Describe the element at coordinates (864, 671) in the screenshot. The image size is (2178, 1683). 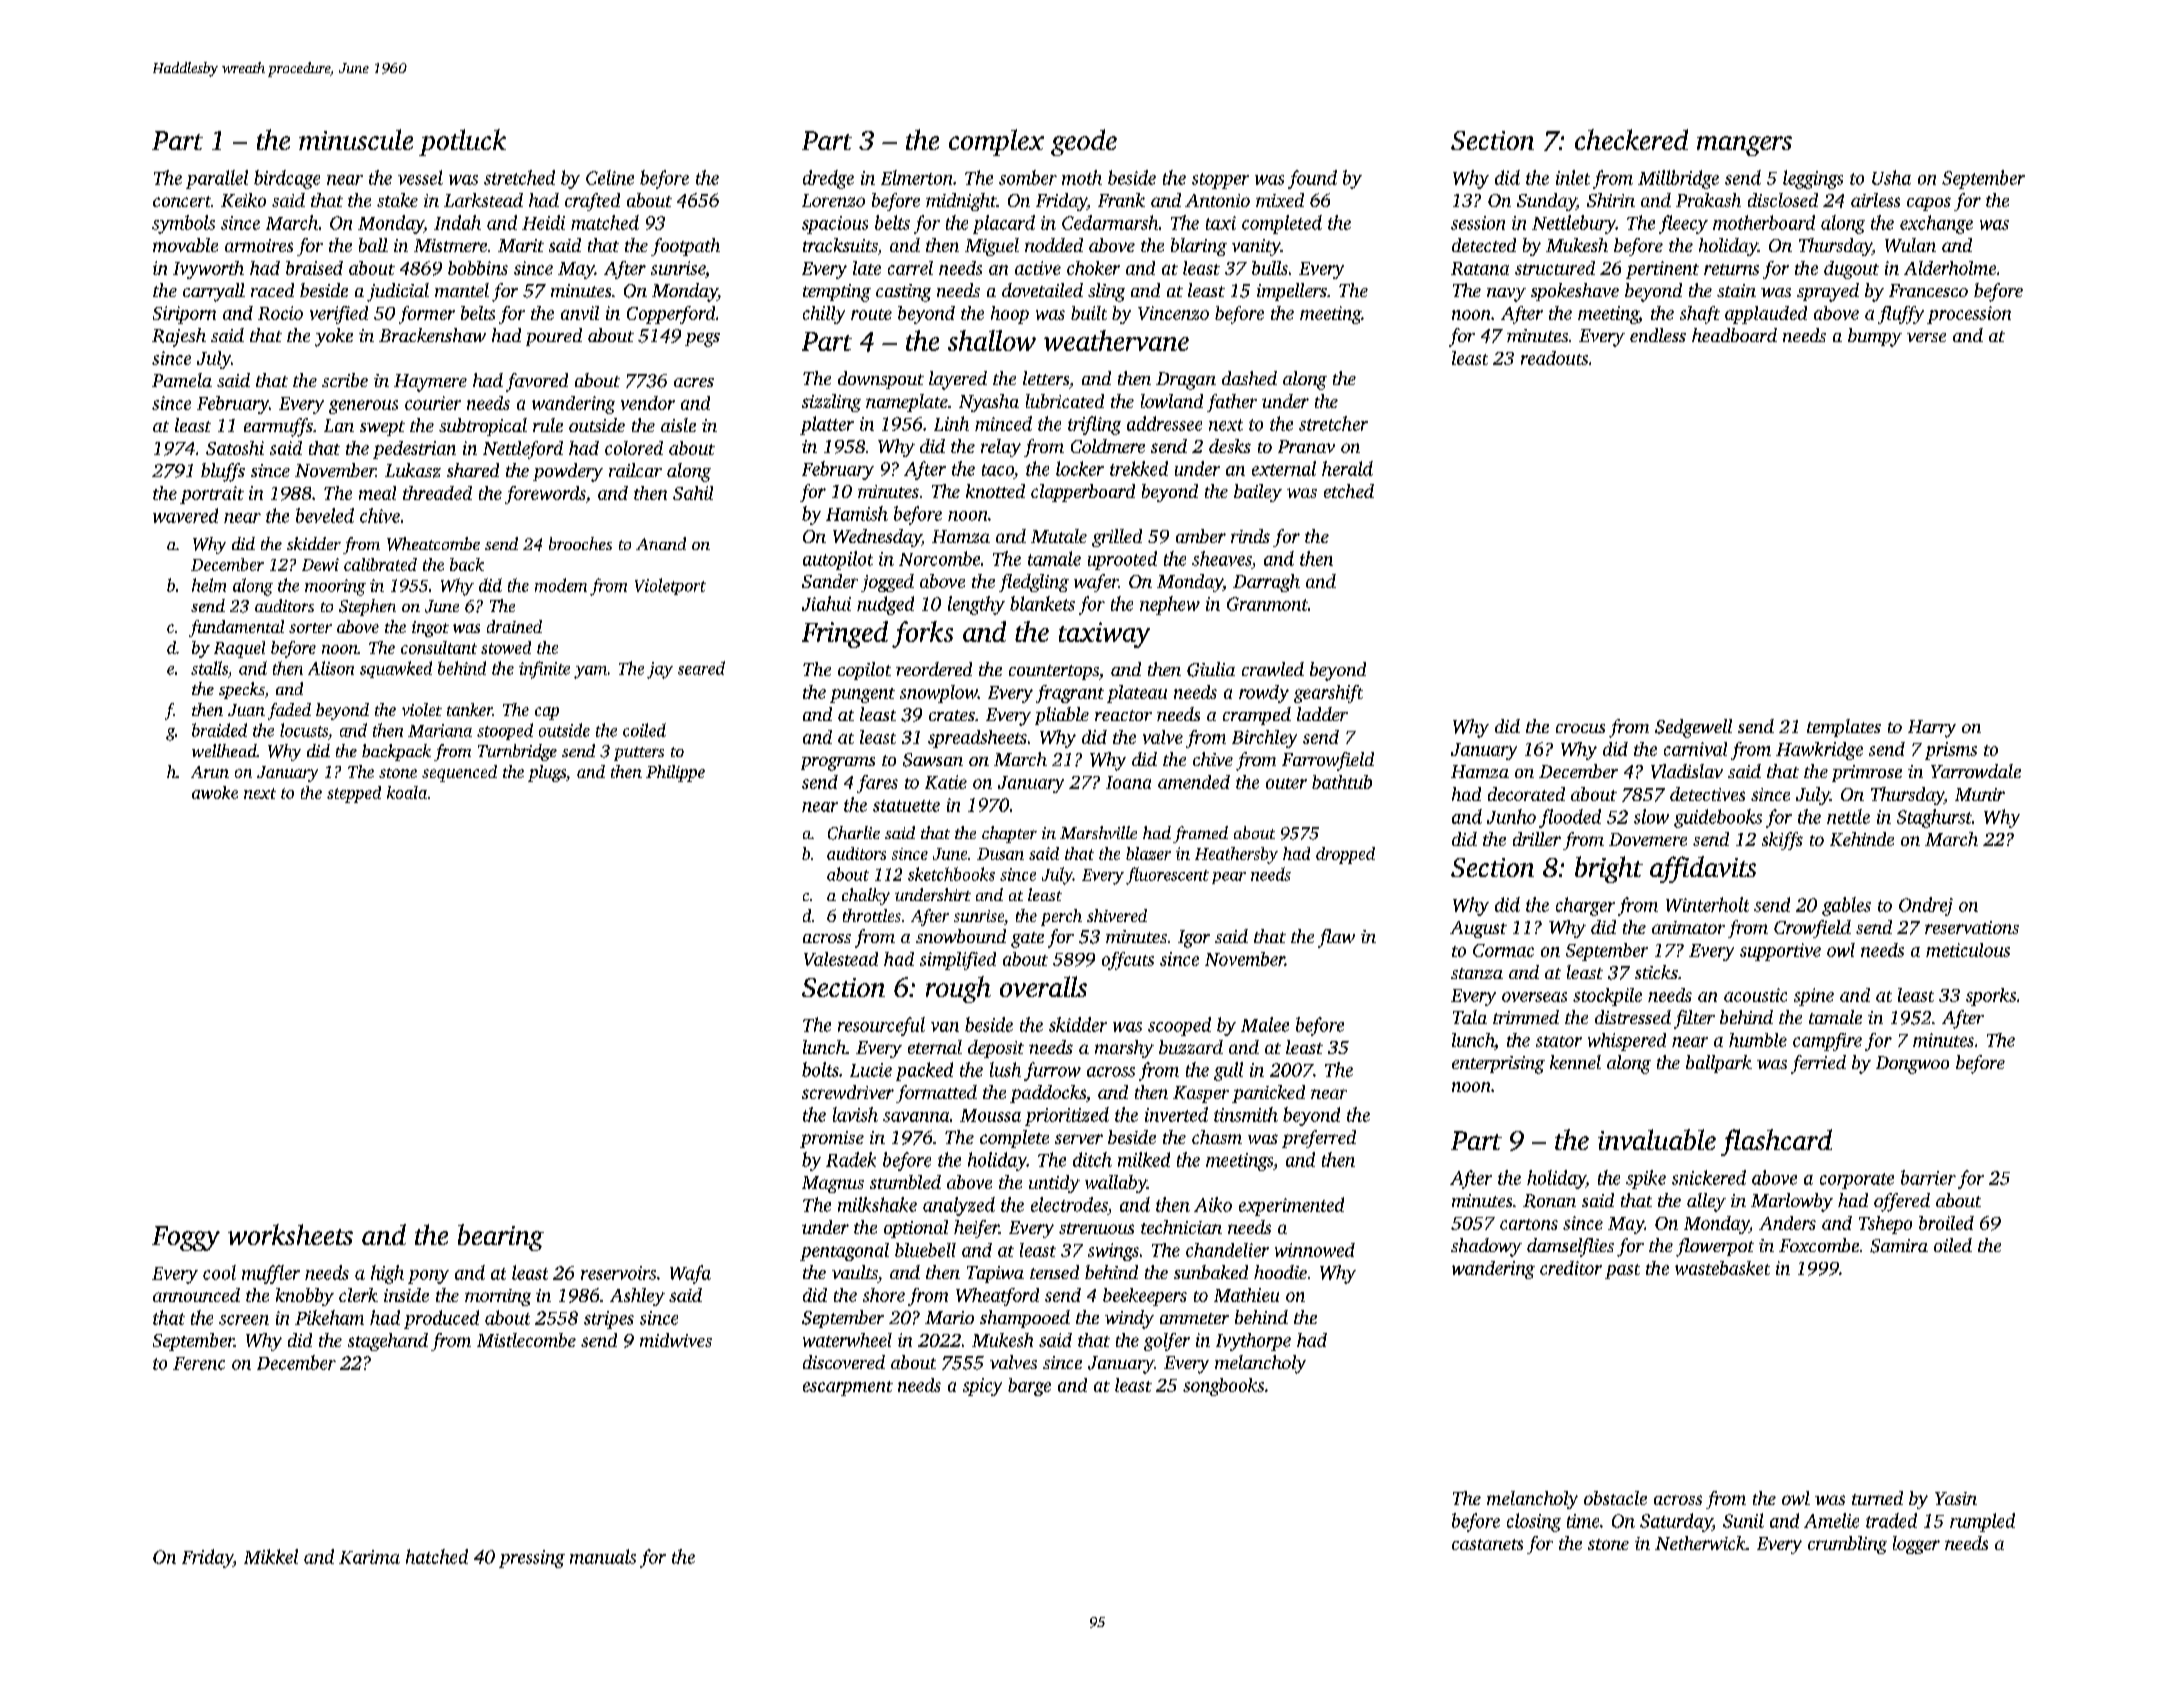
I see `copilot` at that location.
